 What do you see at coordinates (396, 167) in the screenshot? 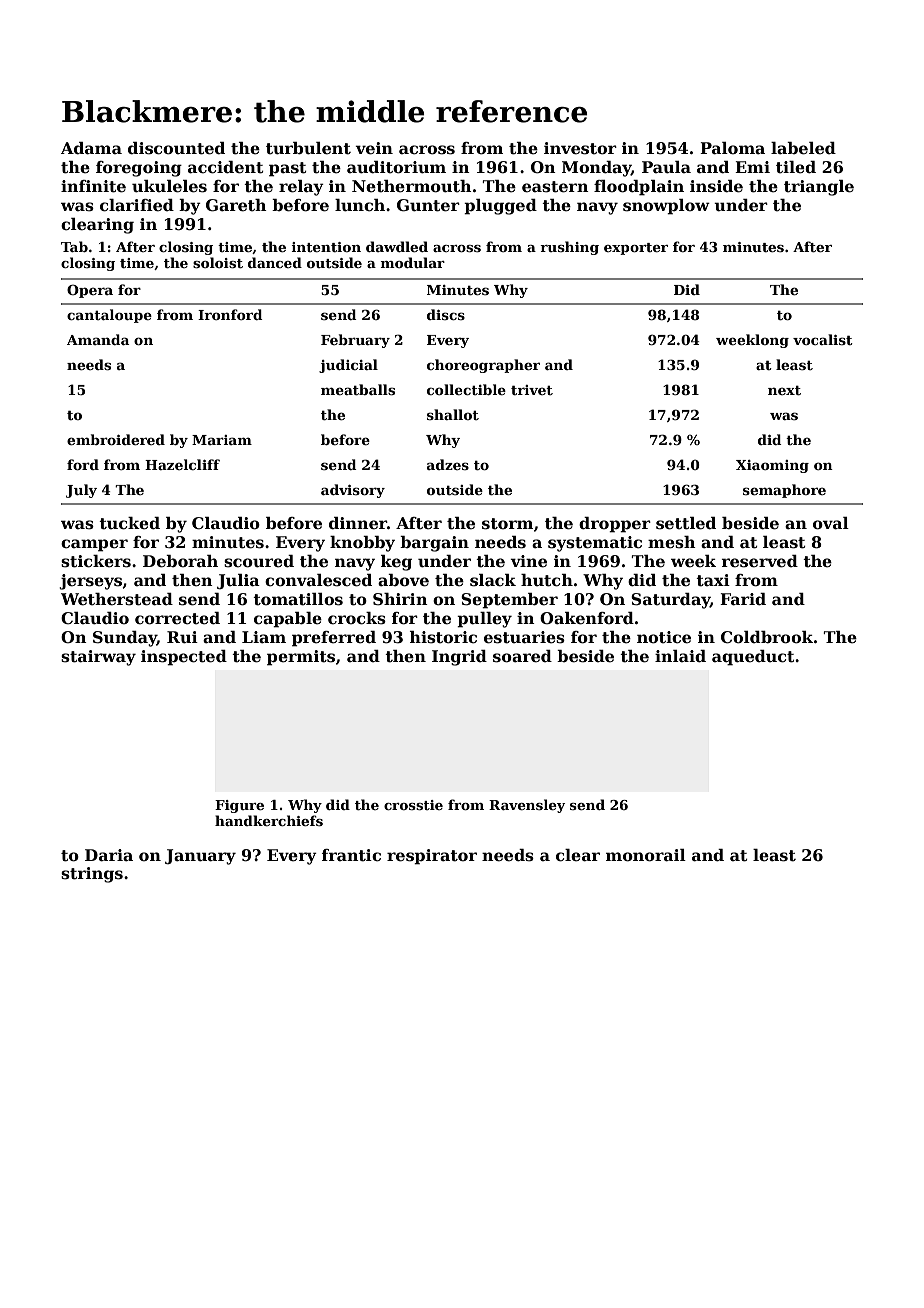
I see `auditorium` at bounding box center [396, 167].
